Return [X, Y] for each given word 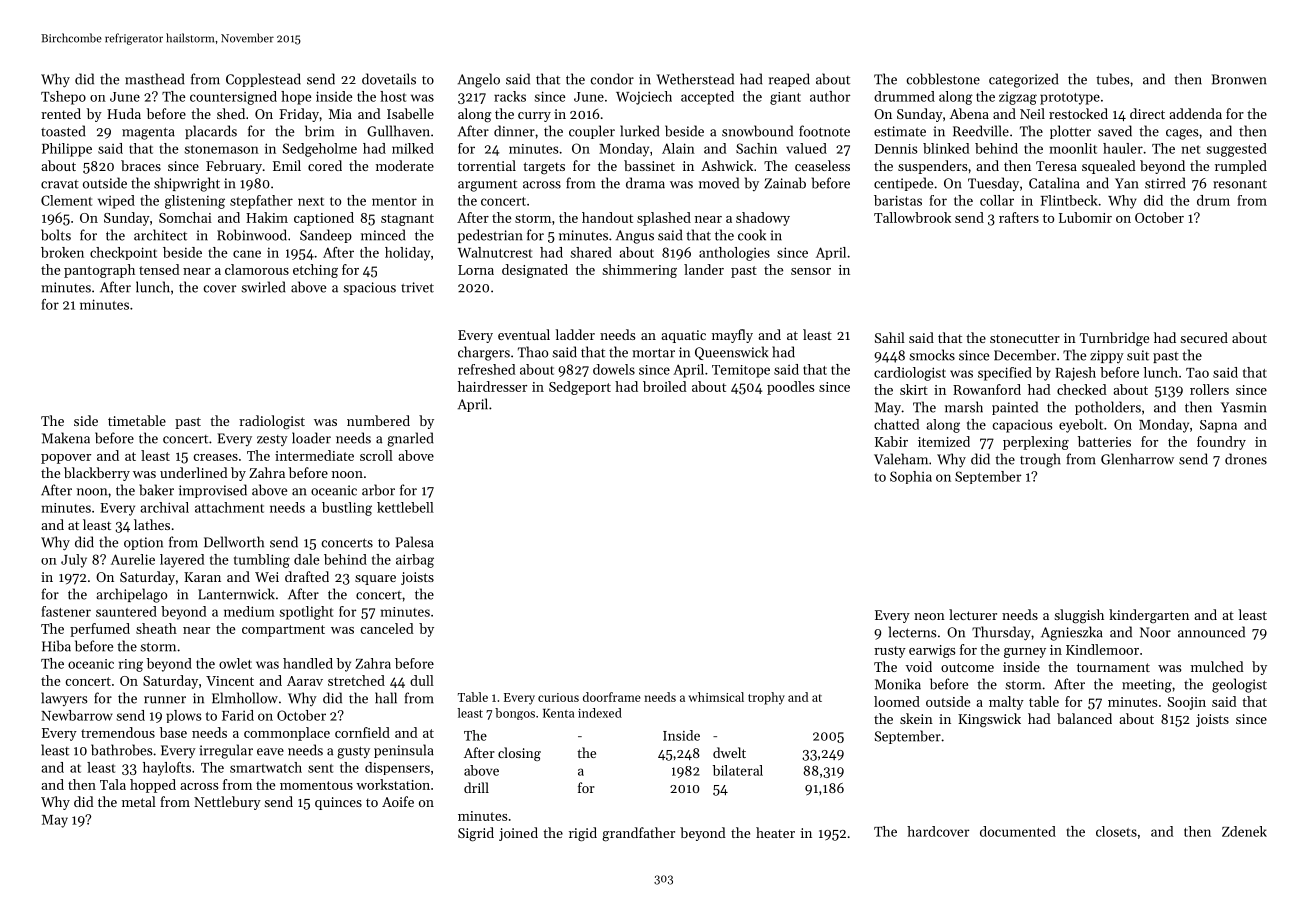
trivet [417, 287]
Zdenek [1244, 831]
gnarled [410, 439]
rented [61, 113]
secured [1204, 337]
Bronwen [1239, 79]
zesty [272, 440]
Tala [113, 784]
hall [386, 698]
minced [383, 235]
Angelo [479, 80]
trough [1040, 460]
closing [519, 754]
